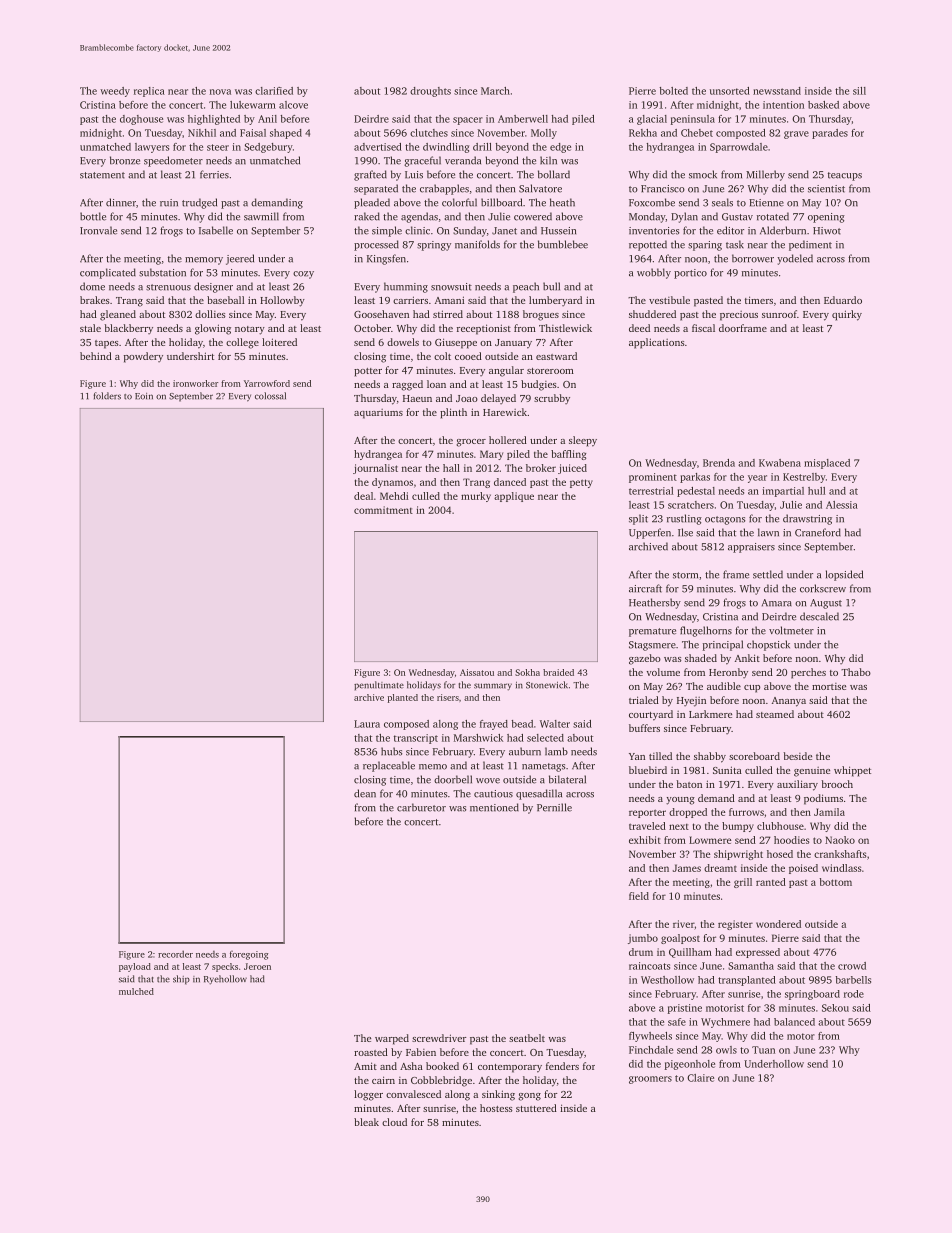 The width and height of the screenshot is (952, 1233). I want to click on weedy, so click(115, 92).
